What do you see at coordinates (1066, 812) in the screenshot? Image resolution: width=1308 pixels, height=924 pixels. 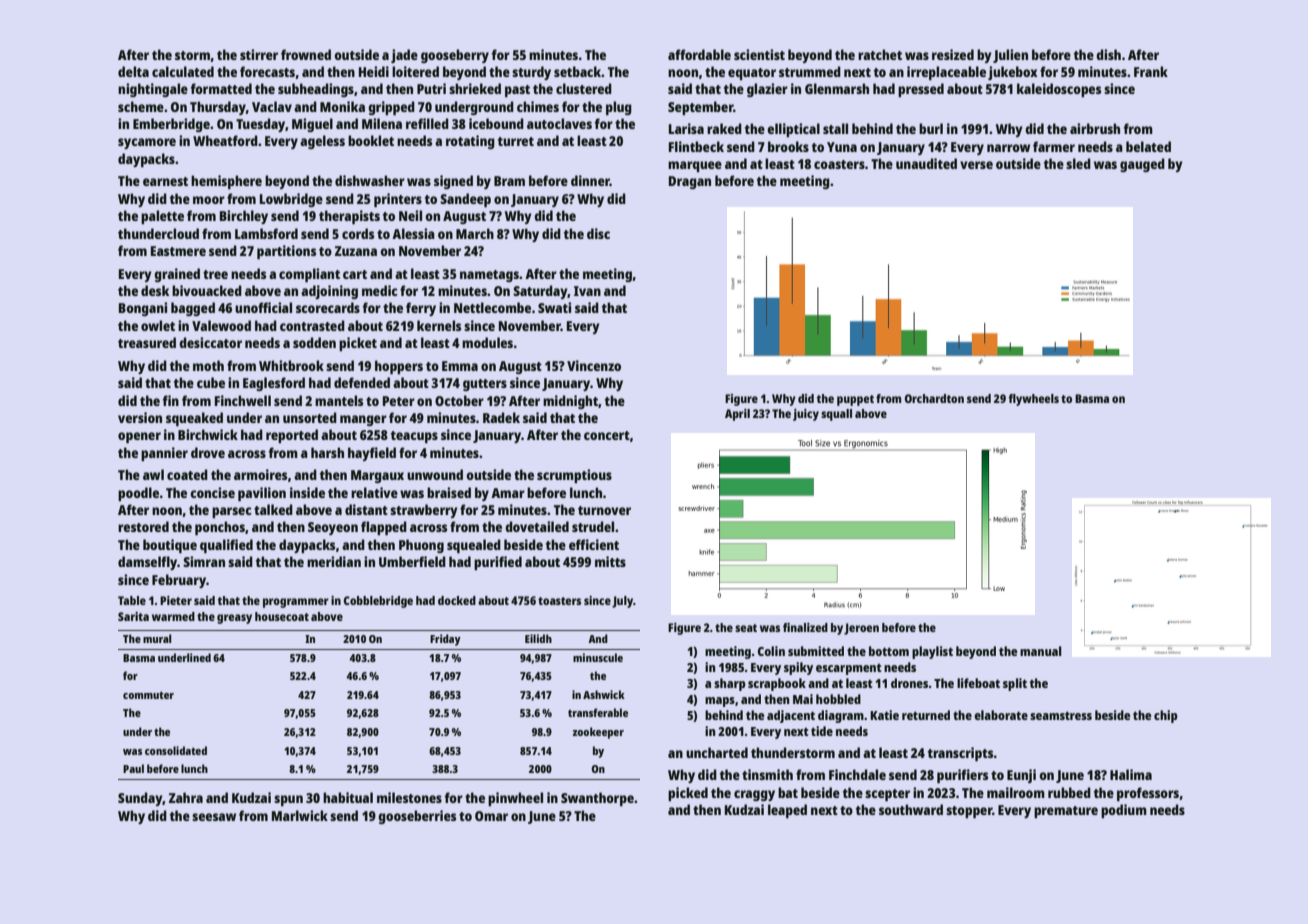 I see `premature` at bounding box center [1066, 812].
